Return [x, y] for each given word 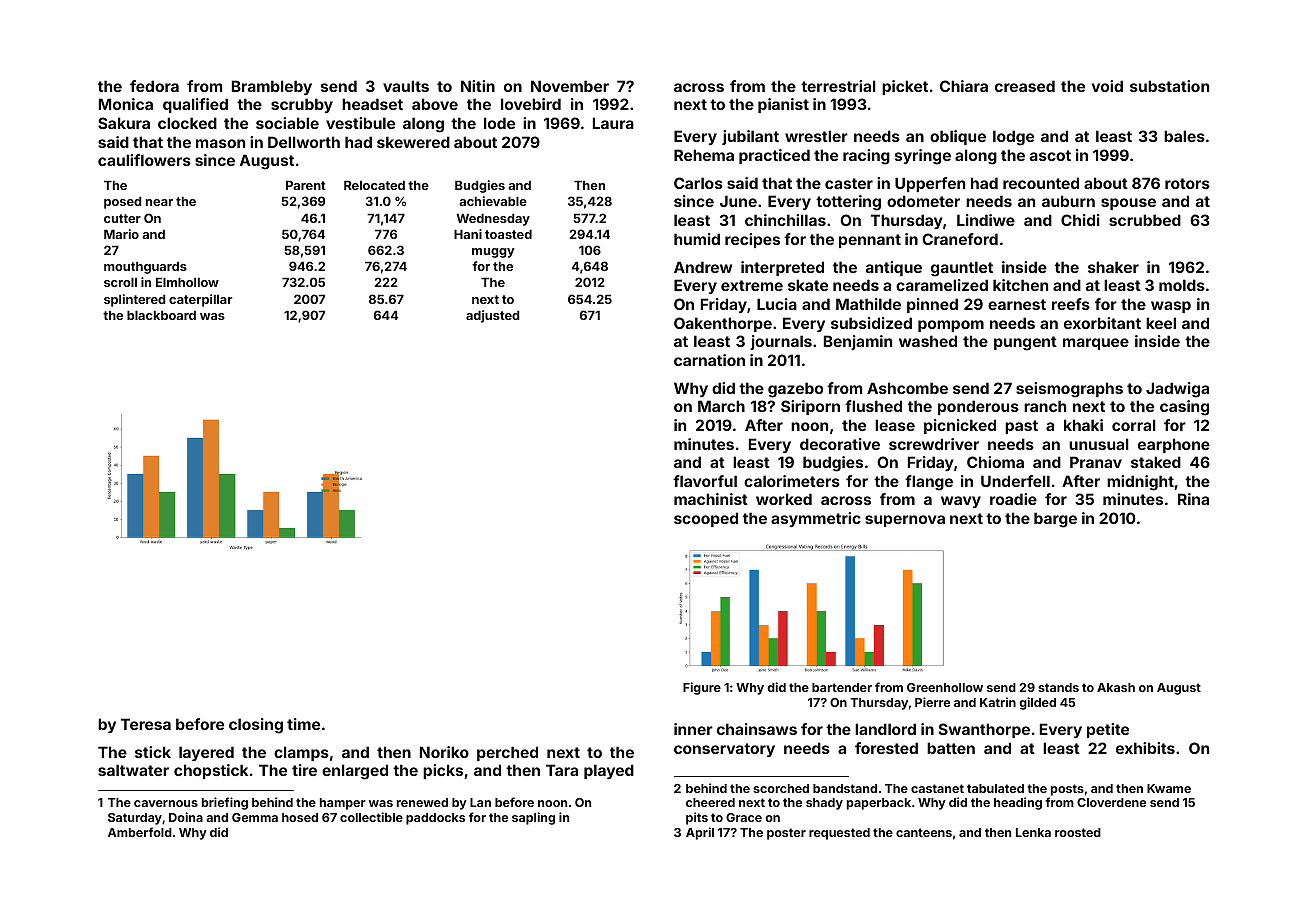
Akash [1116, 687]
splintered [134, 300]
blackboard [161, 315]
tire [304, 770]
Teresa [146, 724]
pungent [1025, 343]
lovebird [531, 104]
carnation [709, 360]
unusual [1099, 444]
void [1107, 86]
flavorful [705, 481]
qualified [195, 105]
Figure [702, 688]
